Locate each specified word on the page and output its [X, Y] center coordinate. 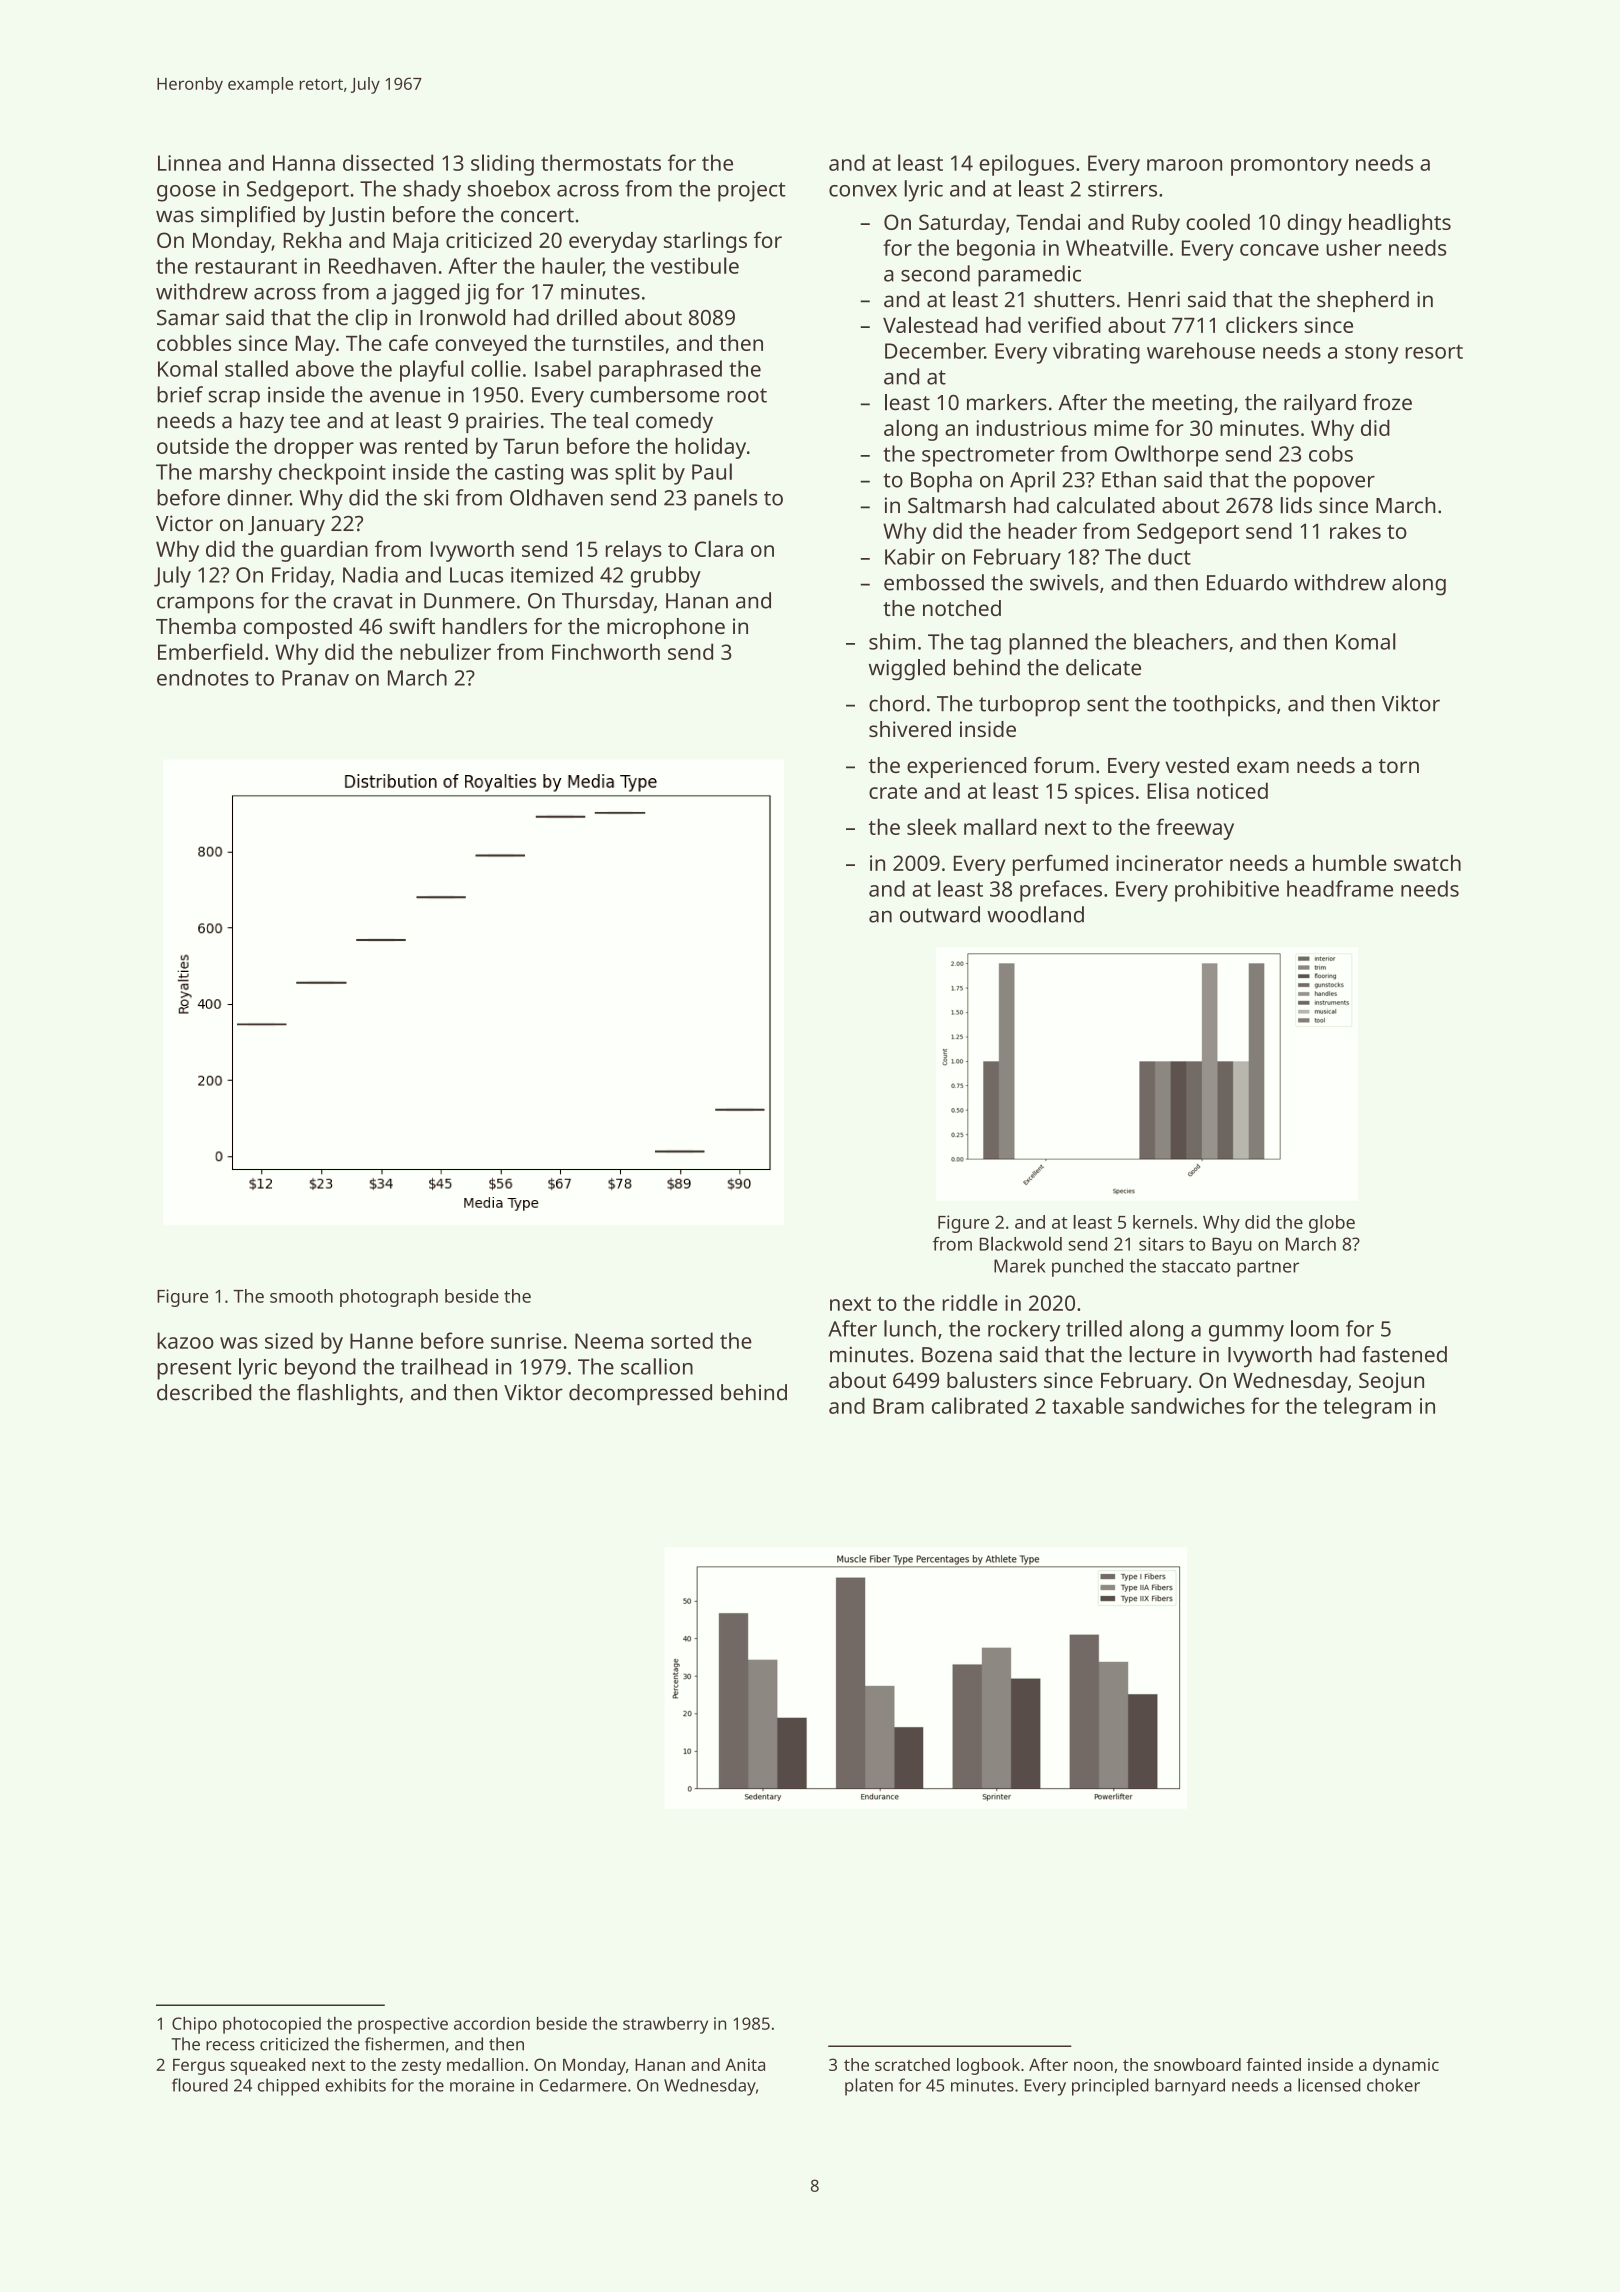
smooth [301, 1296]
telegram [1367, 1408]
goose [186, 193]
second [935, 273]
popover [1334, 484]
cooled [1218, 222]
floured [200, 2085]
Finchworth [606, 651]
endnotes [203, 677]
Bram [898, 1406]
